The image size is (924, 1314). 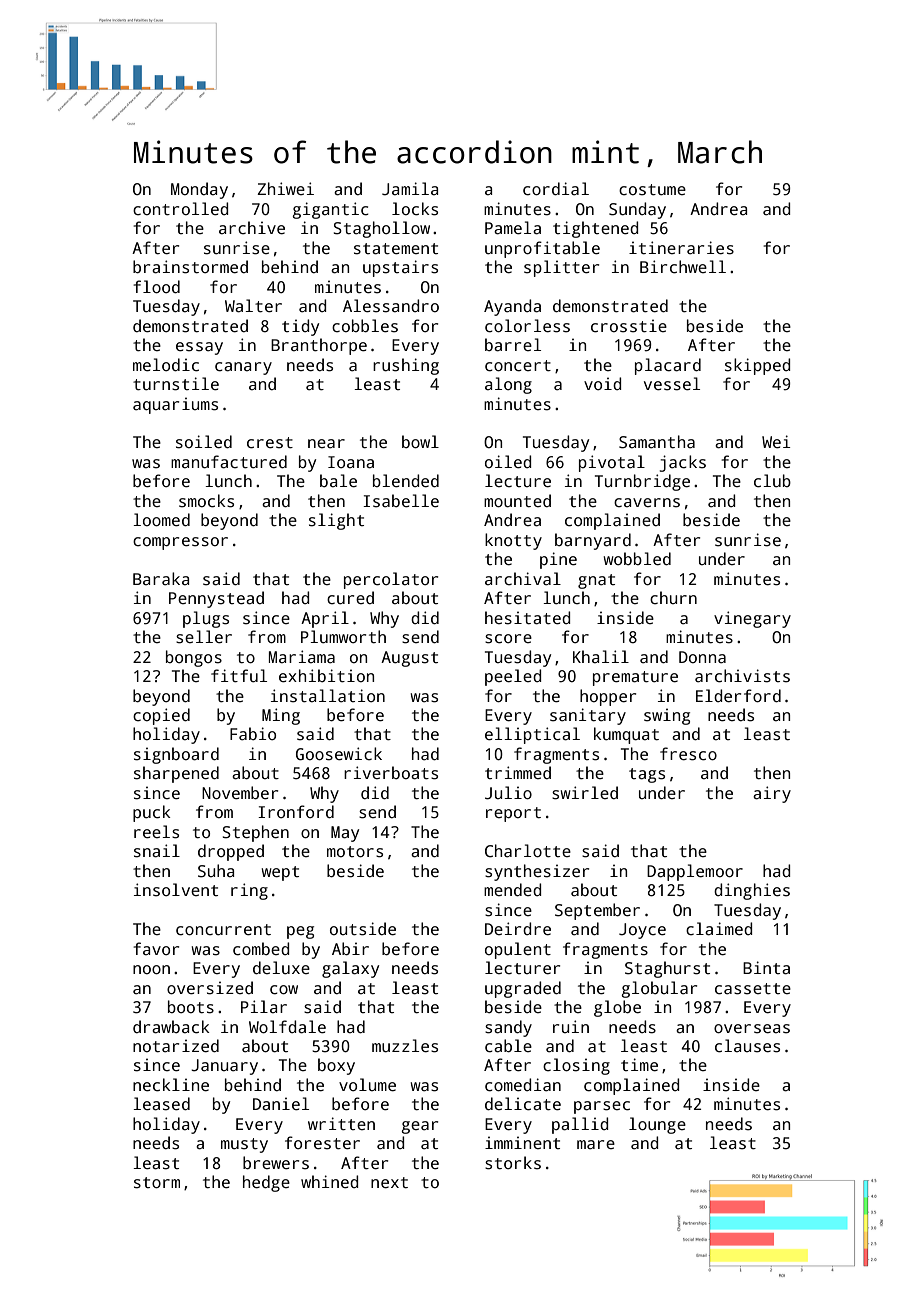 I want to click on smocks, so click(x=206, y=501).
